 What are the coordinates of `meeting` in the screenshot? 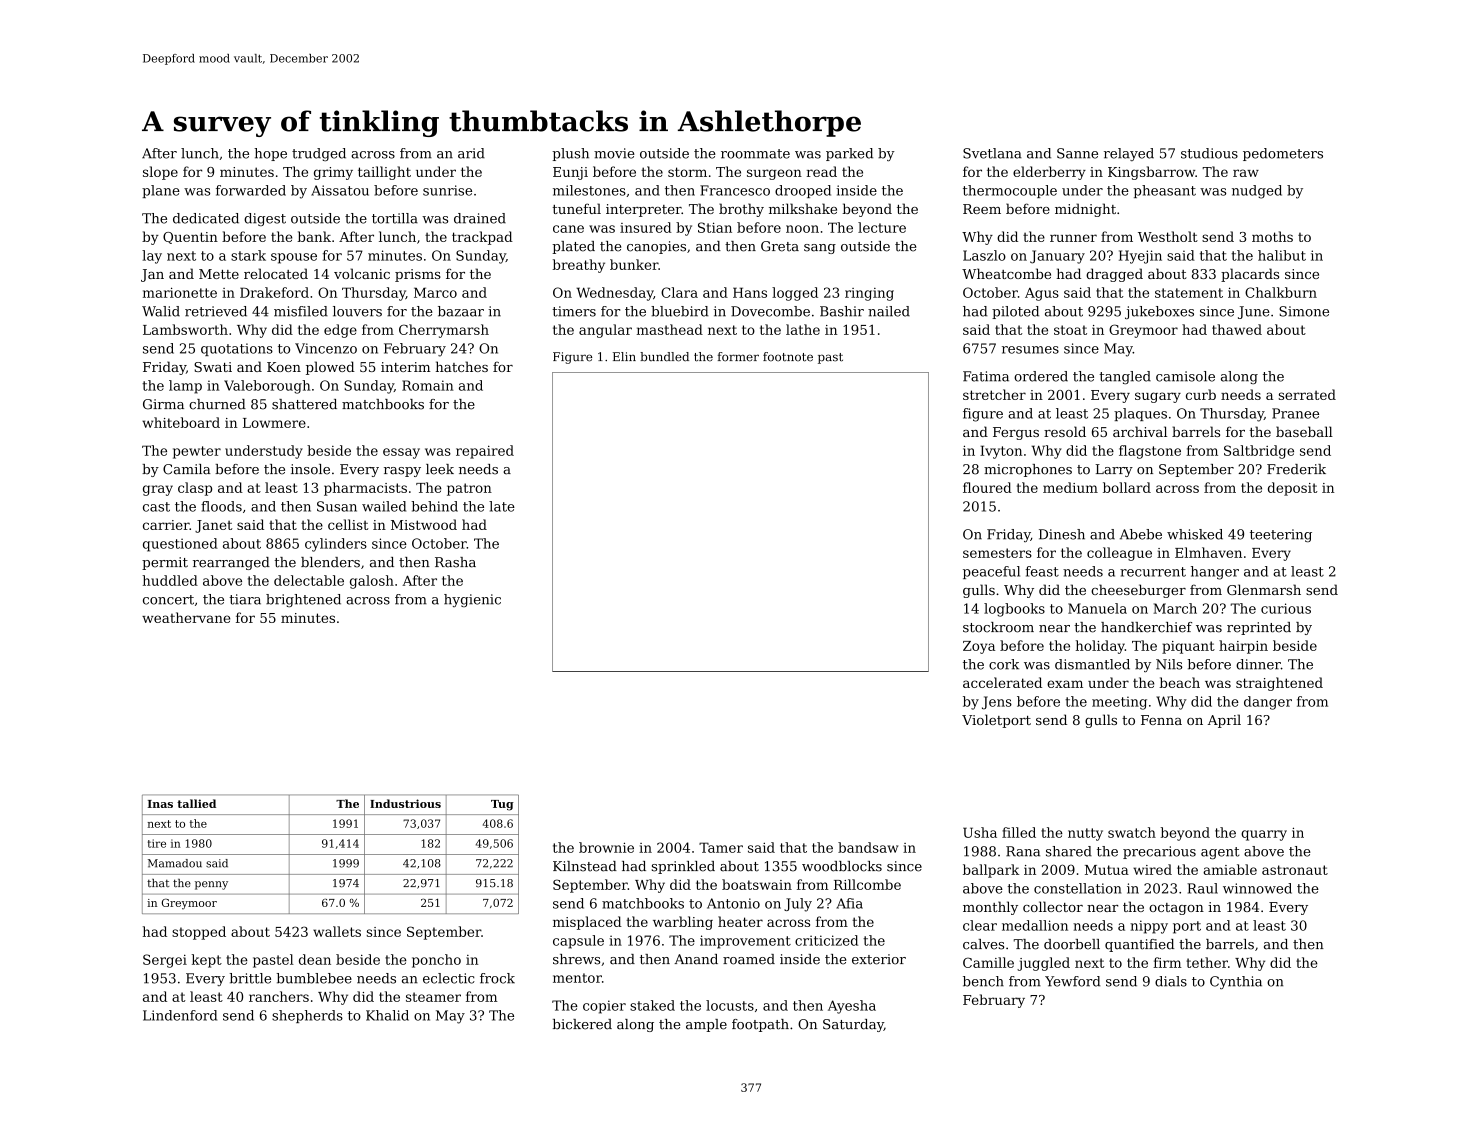 It's located at (1119, 703).
